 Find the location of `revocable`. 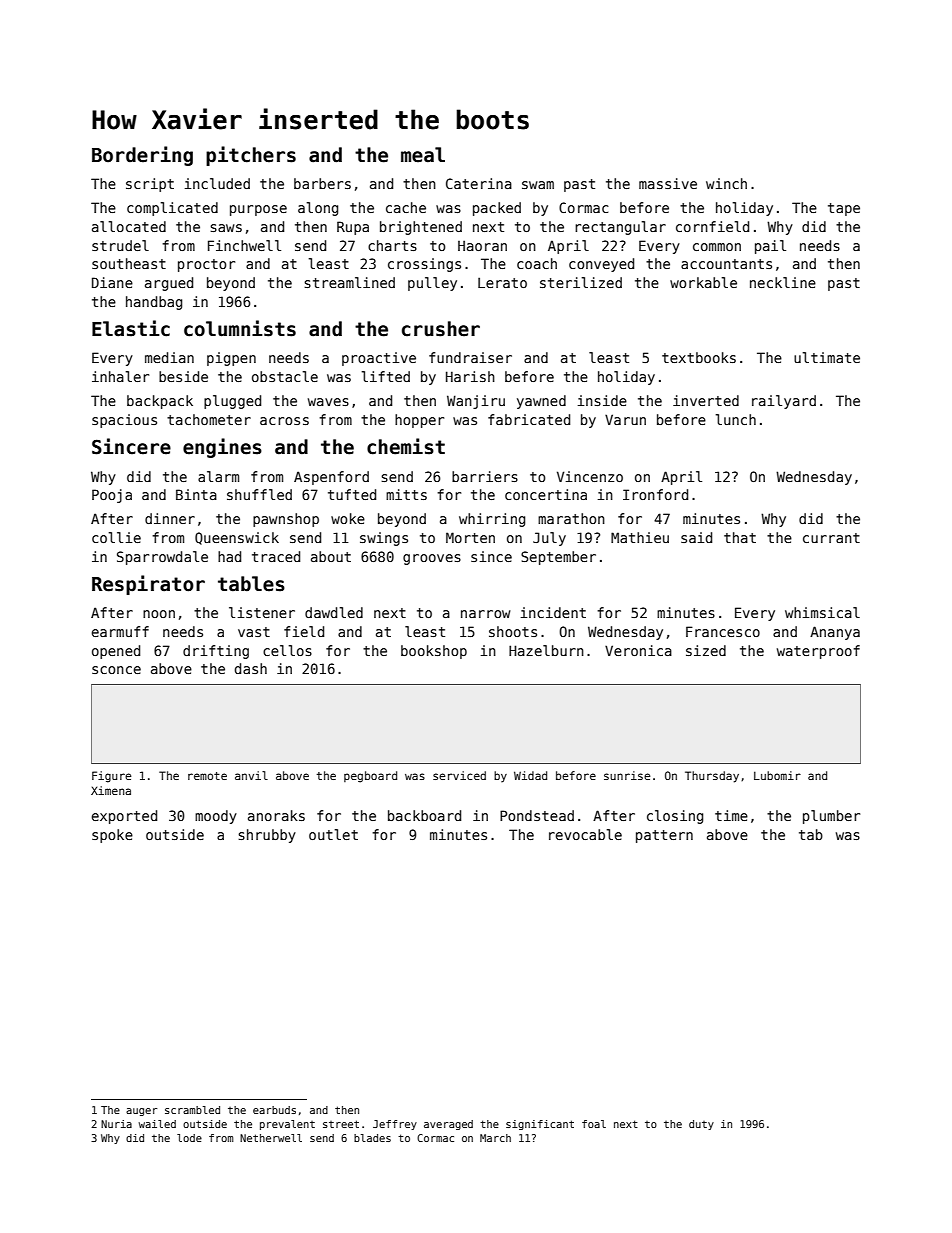

revocable is located at coordinates (585, 834).
